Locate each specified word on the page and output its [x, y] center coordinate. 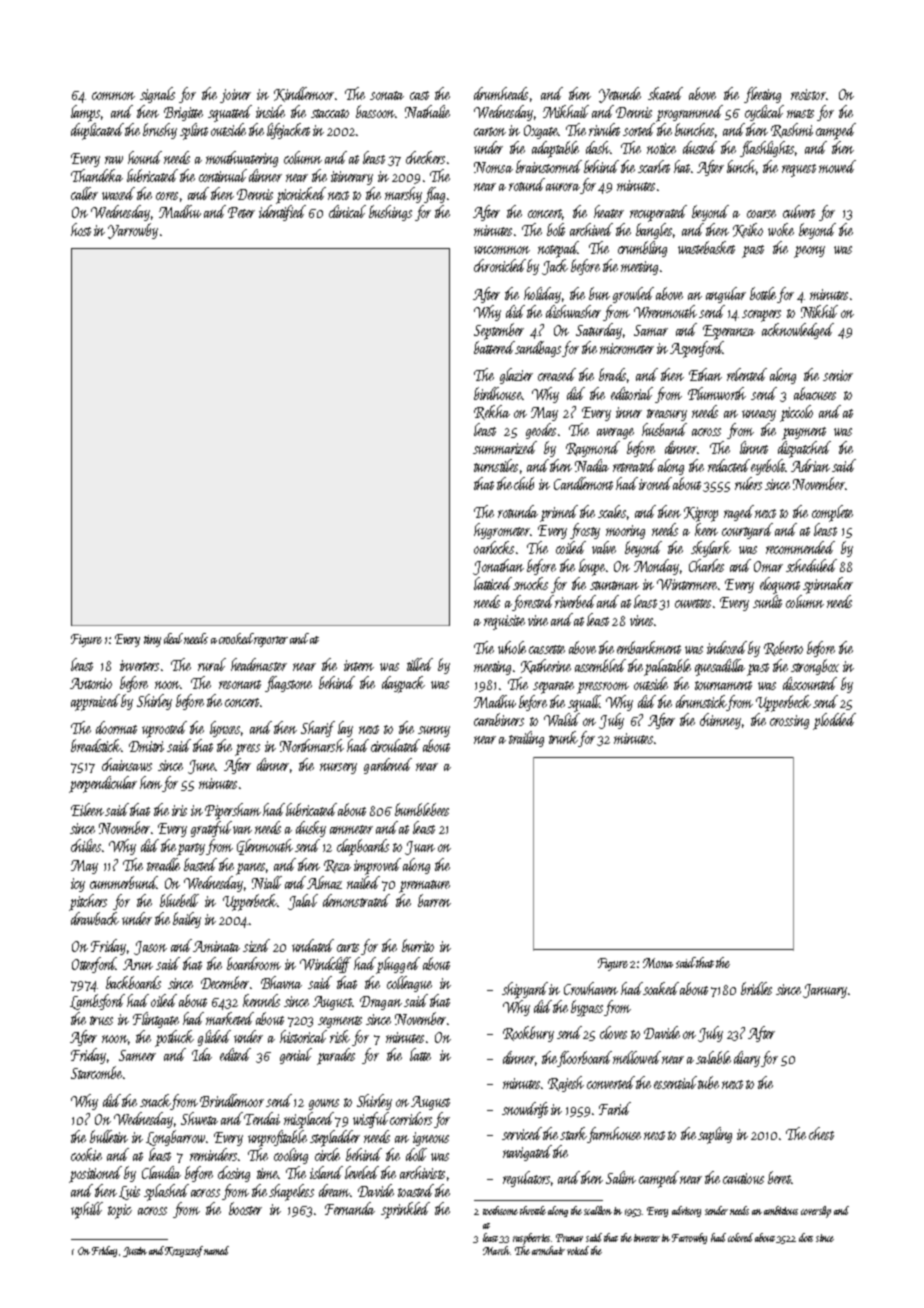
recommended [800, 547]
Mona [658, 963]
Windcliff [325, 965]
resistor [808, 94]
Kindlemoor [304, 94]
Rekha [492, 412]
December [225, 982]
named [216, 1250]
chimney [720, 721]
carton [490, 131]
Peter [241, 212]
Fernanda [350, 1208]
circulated [395, 745]
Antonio [91, 683]
